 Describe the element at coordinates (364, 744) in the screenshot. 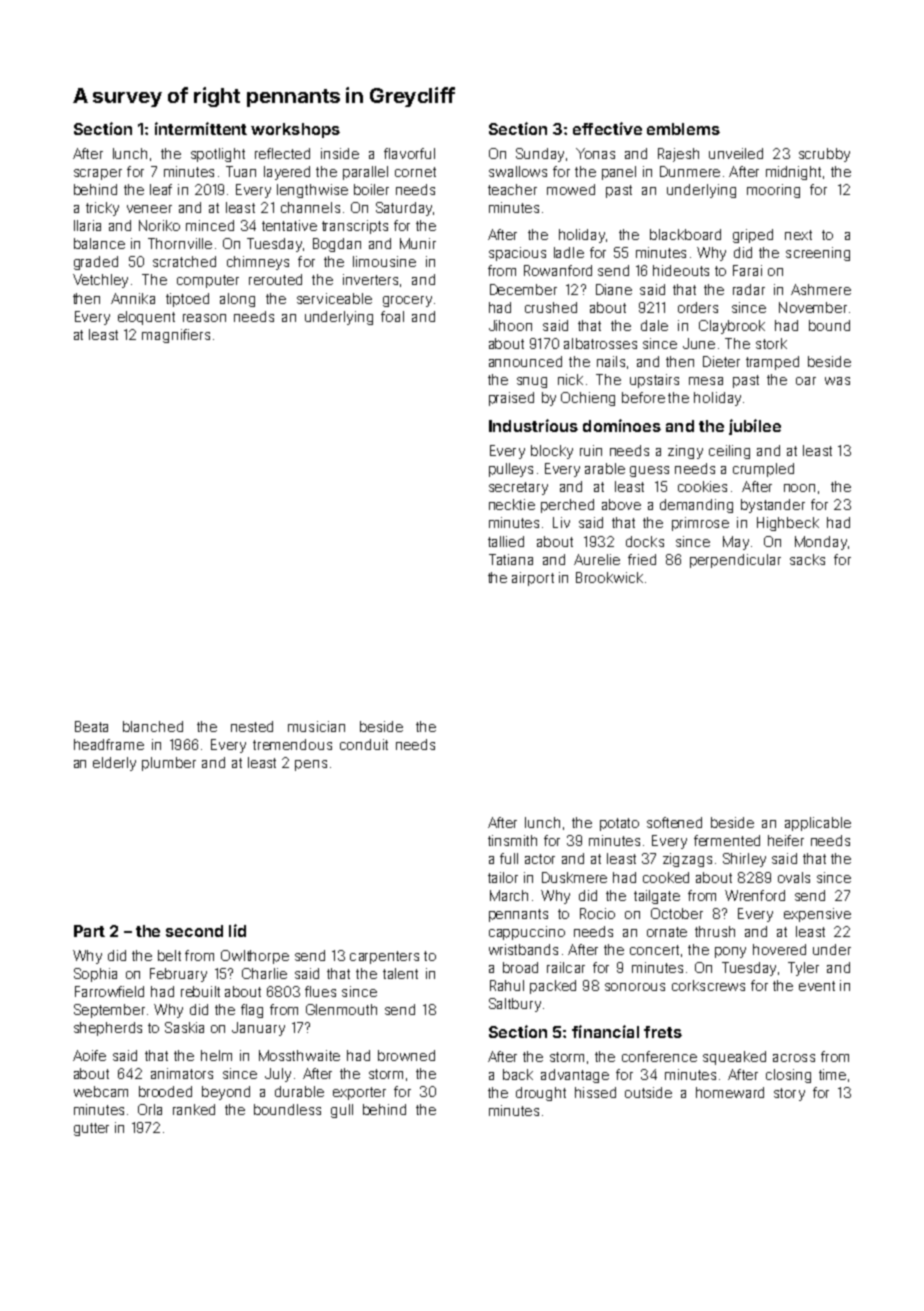

I see `conduit` at that location.
